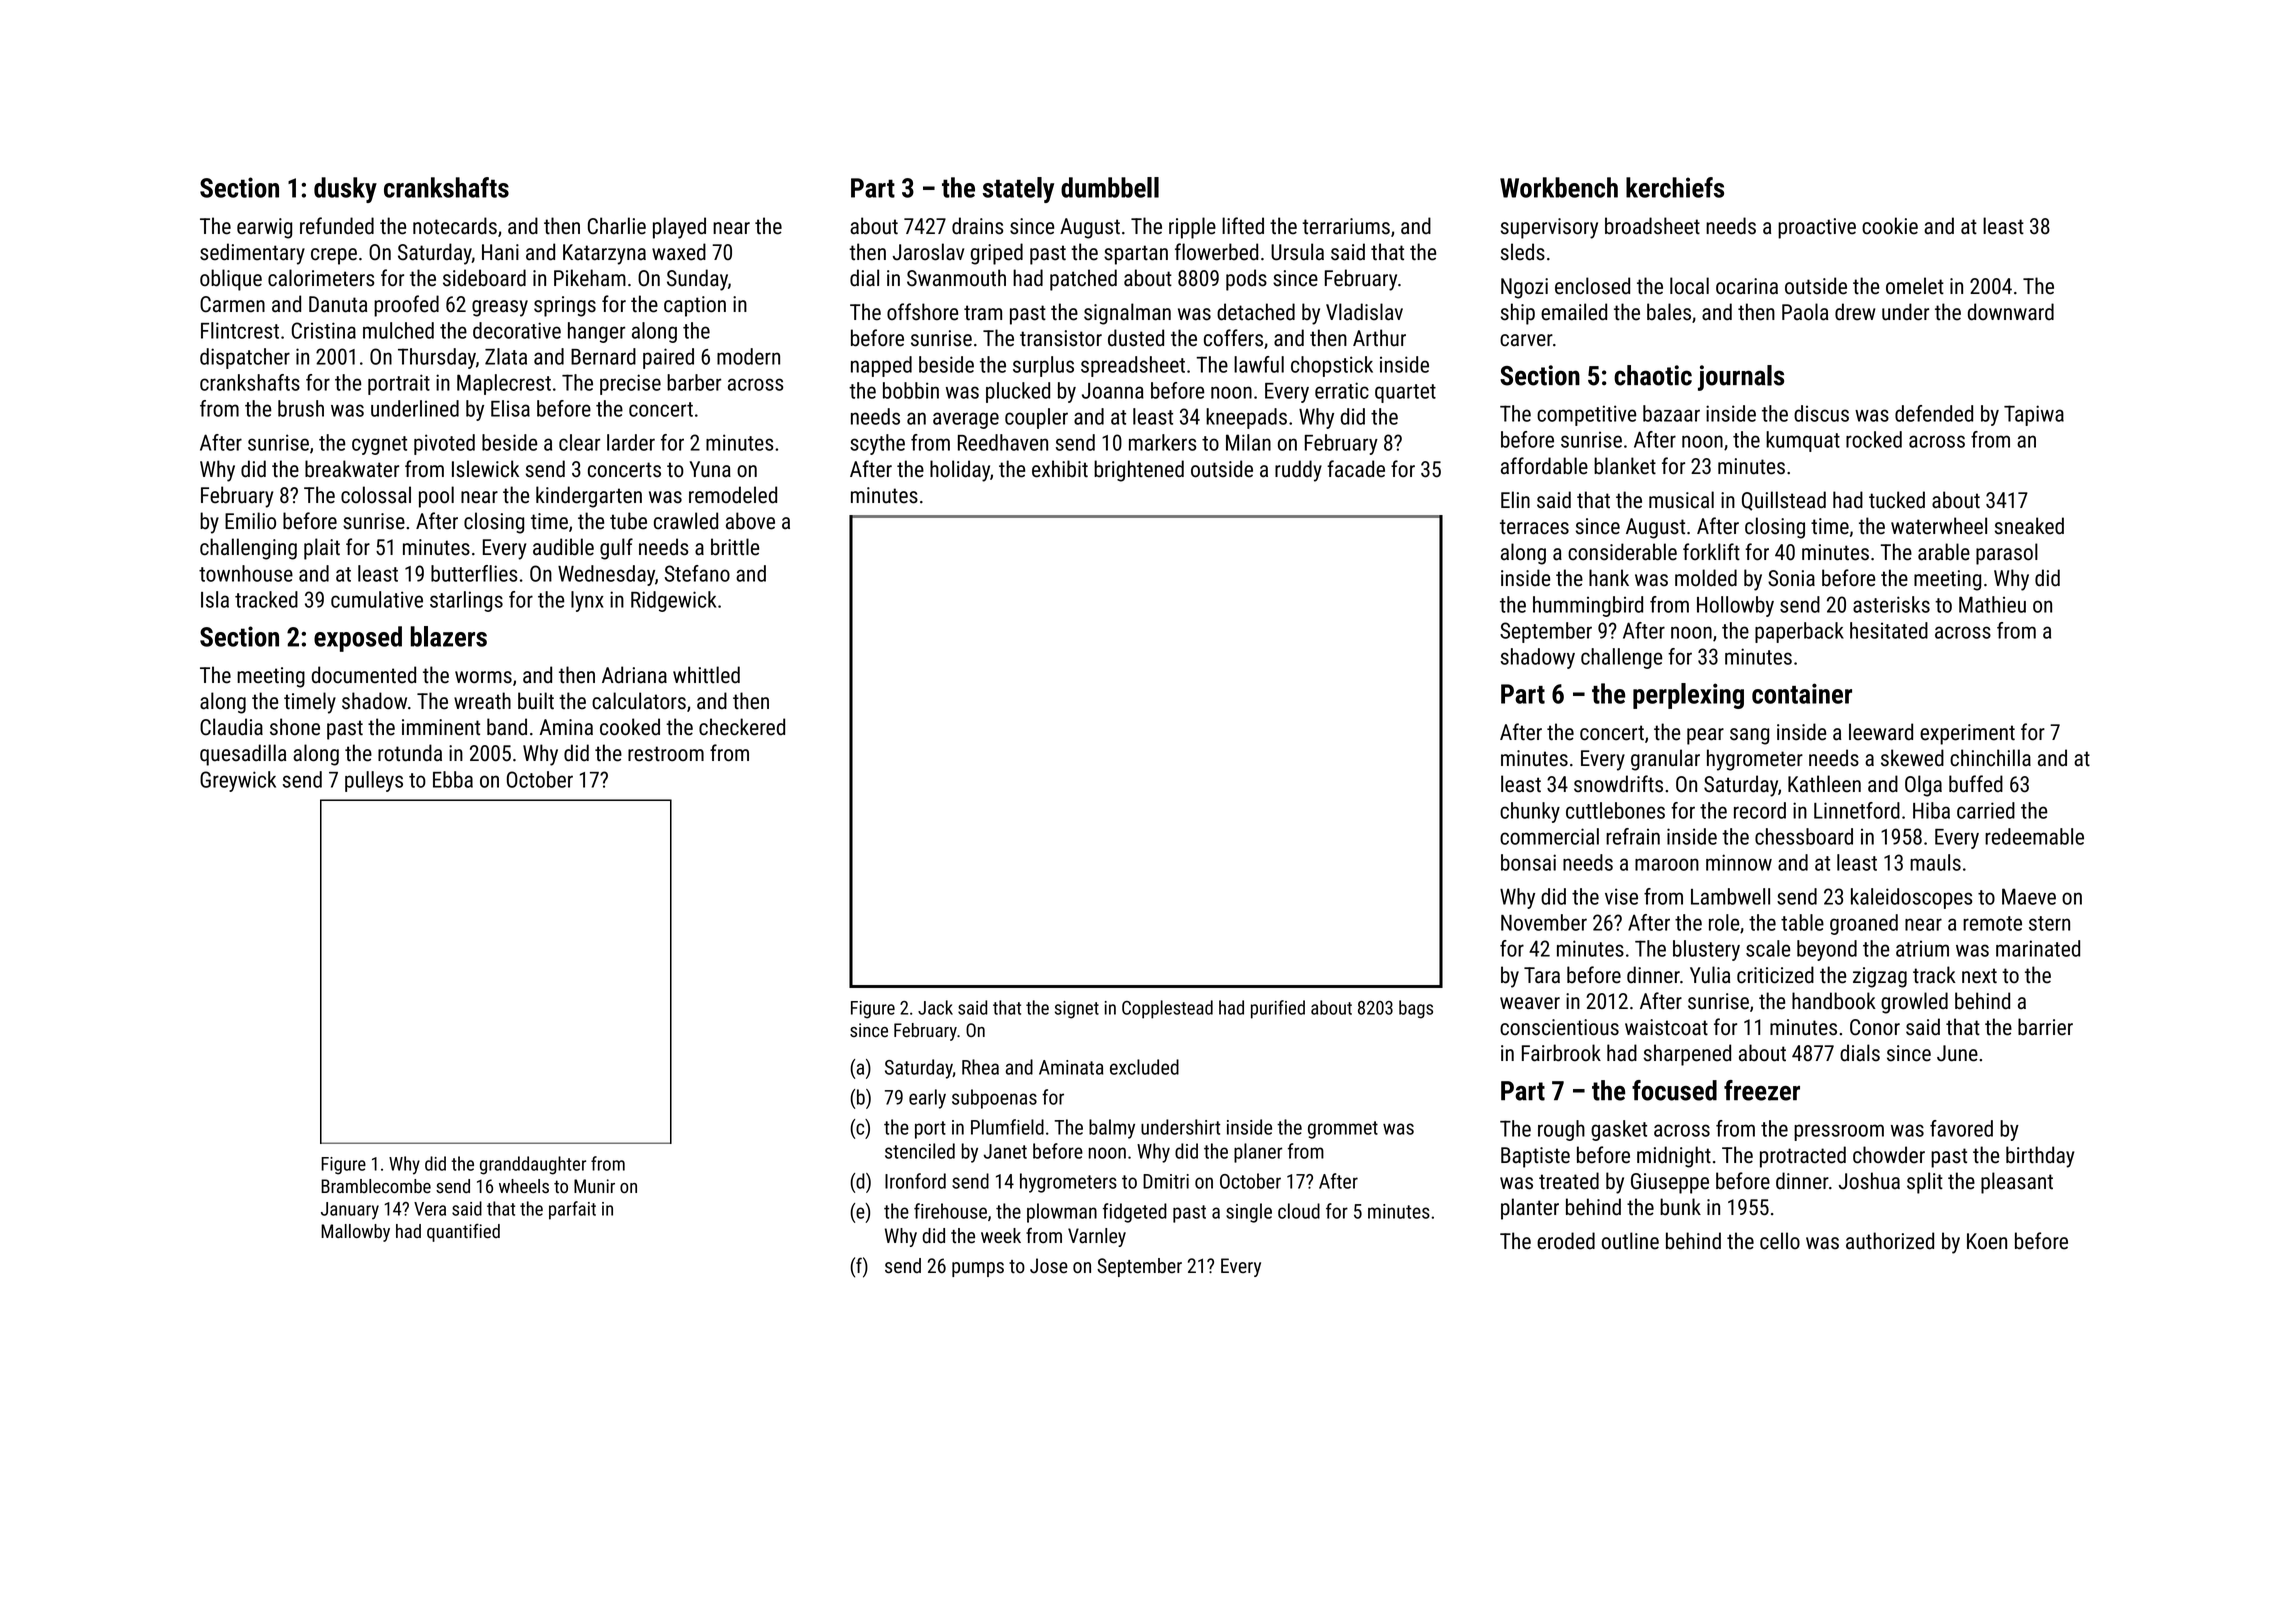 This image has width=2292, height=1620. What do you see at coordinates (345, 190) in the image?
I see `dusky` at bounding box center [345, 190].
